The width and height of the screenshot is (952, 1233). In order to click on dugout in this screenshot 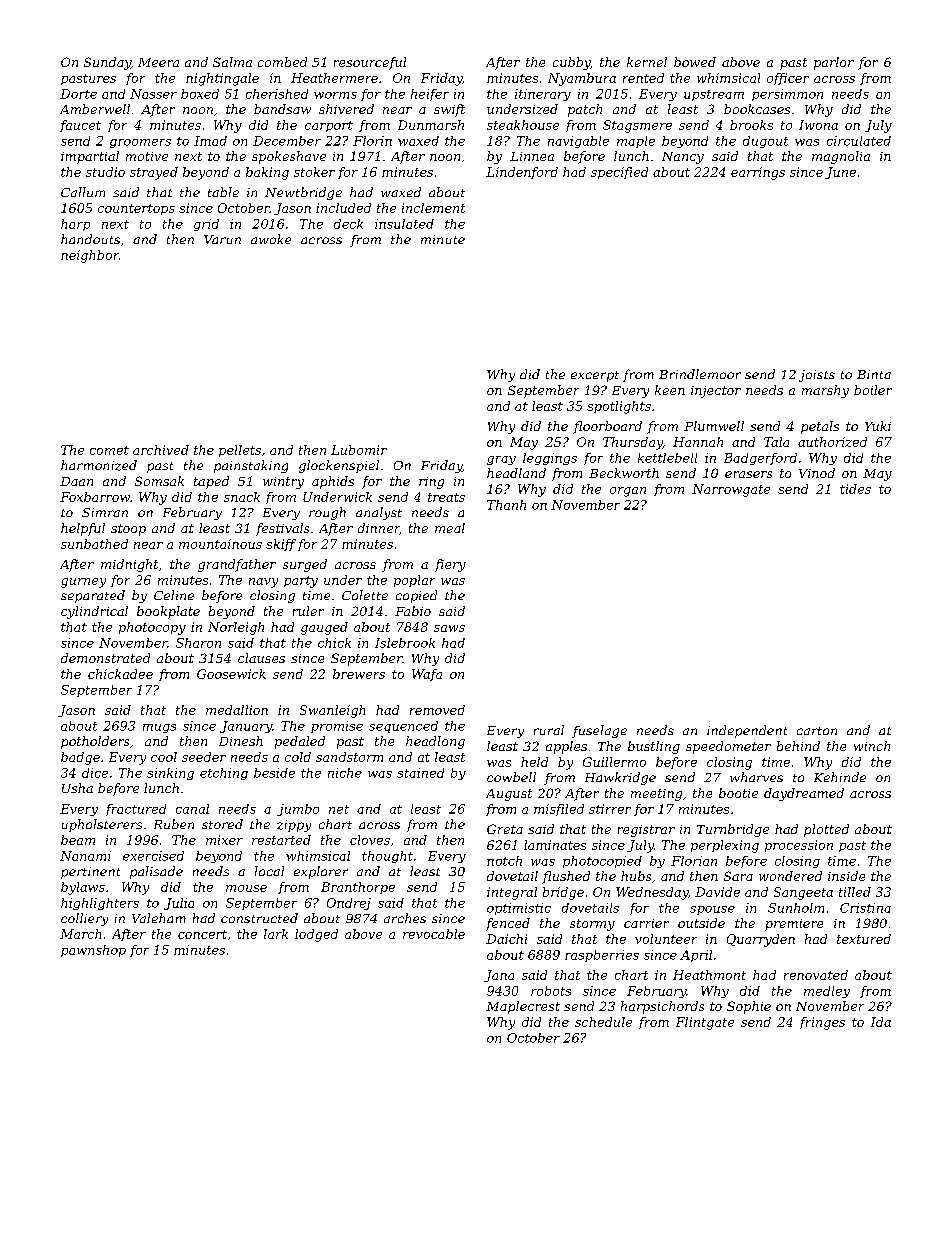, I will do `click(765, 142)`.
